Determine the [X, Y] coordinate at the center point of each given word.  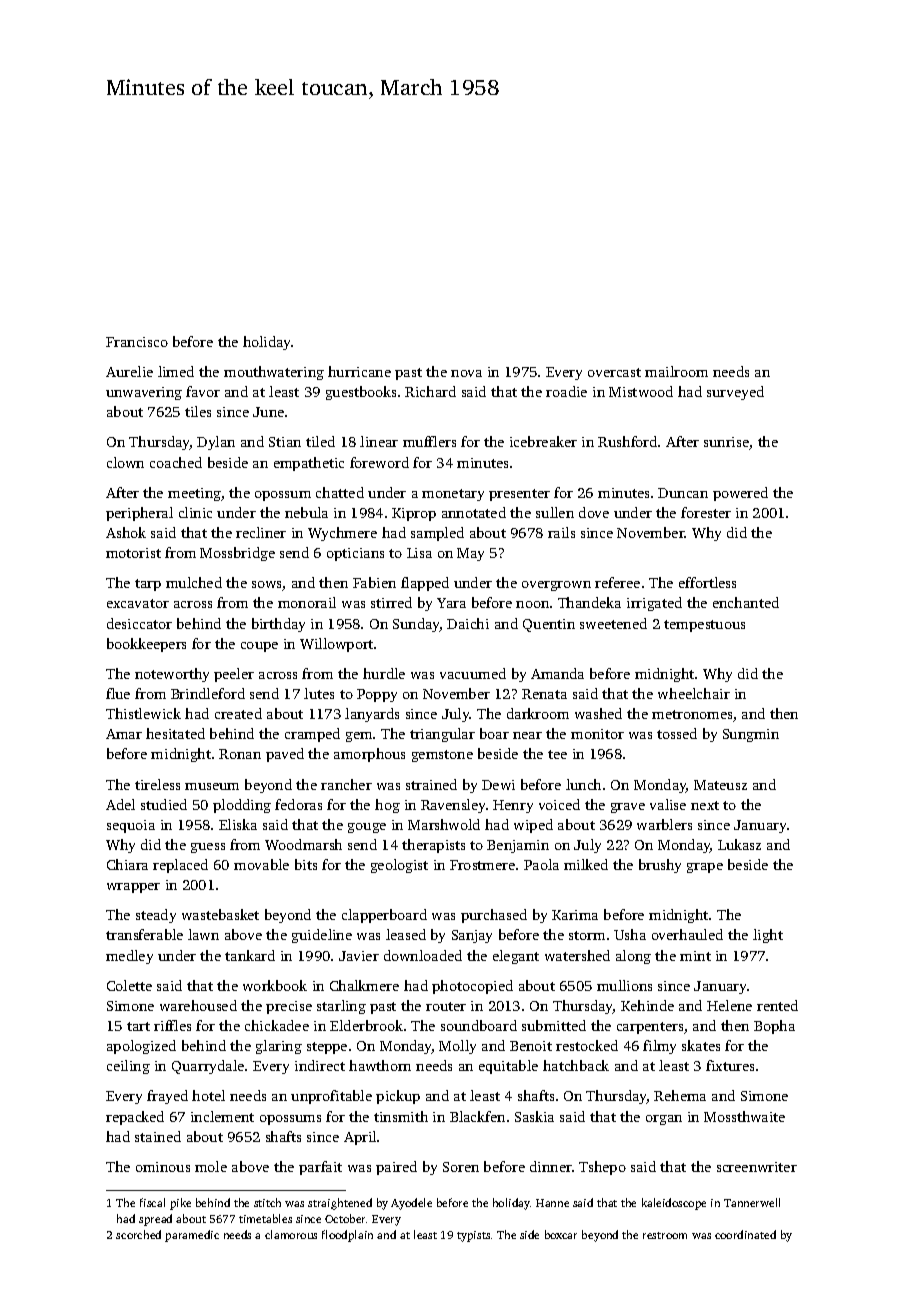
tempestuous [704, 626]
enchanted [746, 602]
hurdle [384, 673]
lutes [319, 693]
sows [267, 586]
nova [466, 373]
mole [211, 1166]
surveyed [735, 393]
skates [701, 1045]
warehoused [198, 1005]
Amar [124, 734]
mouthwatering [274, 373]
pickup [398, 1097]
